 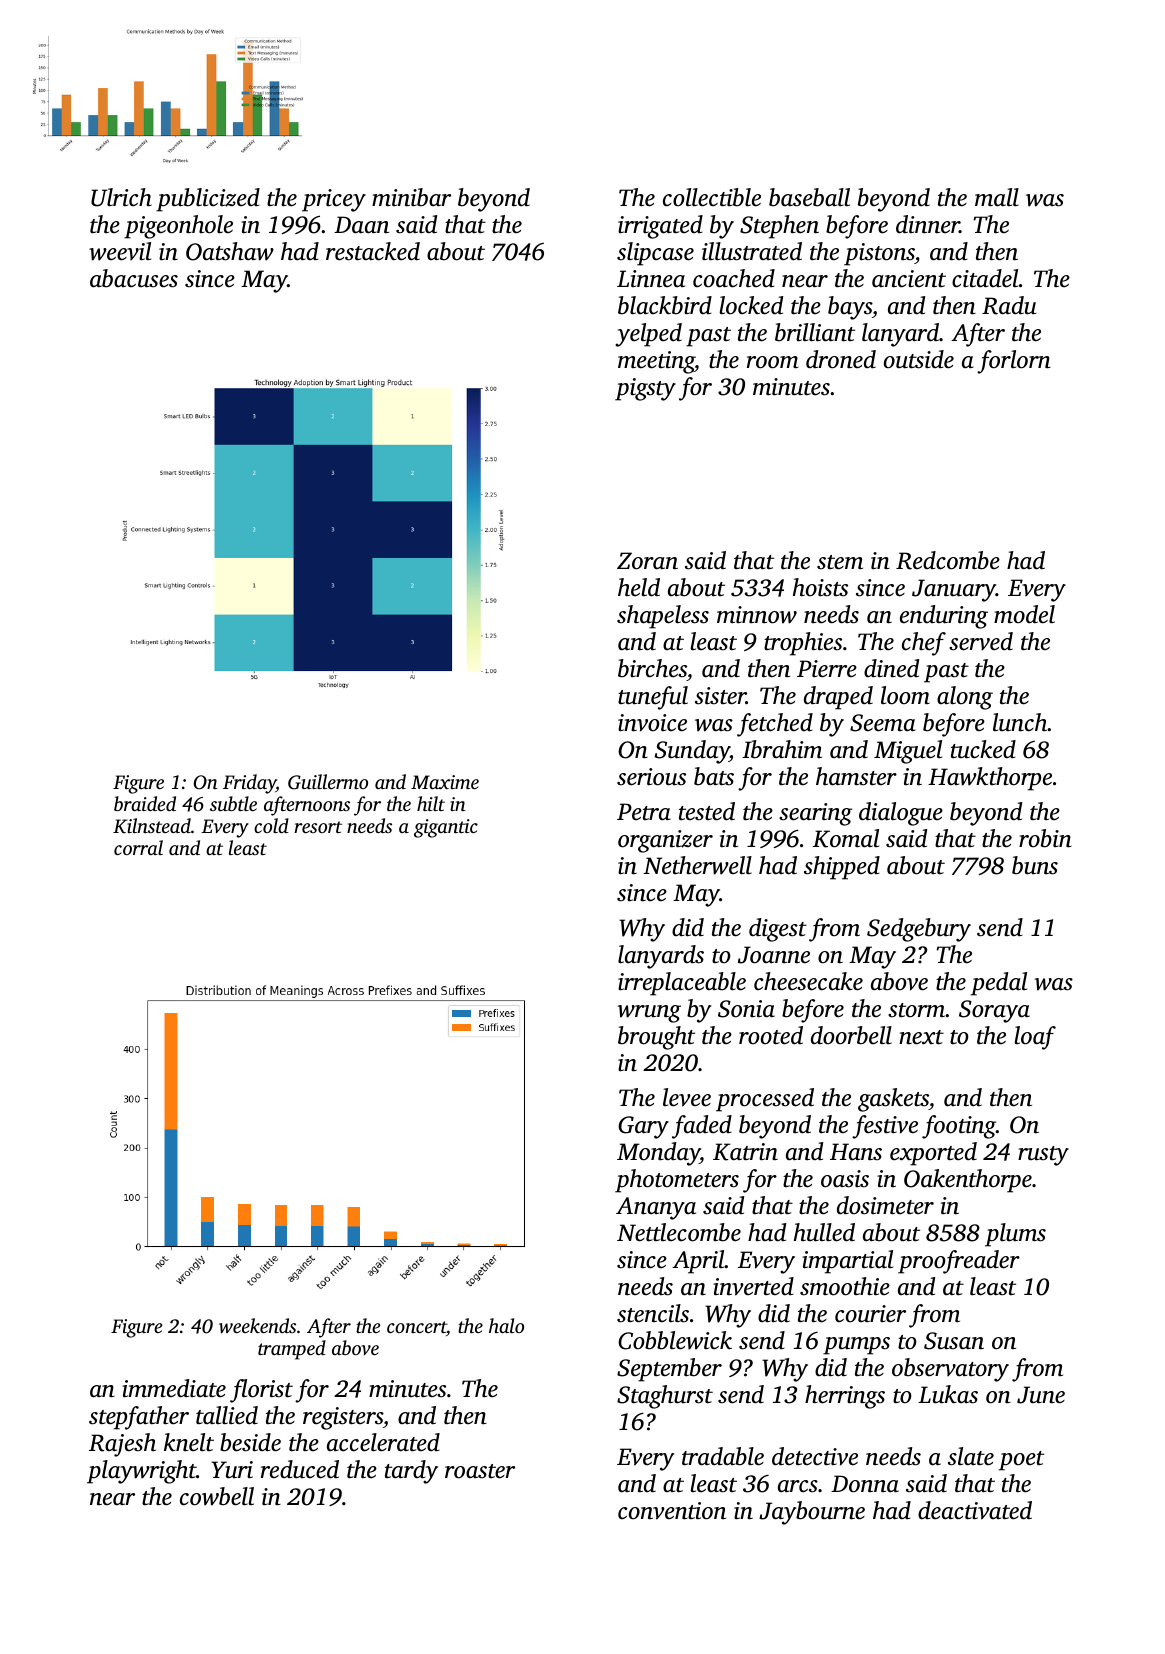 What do you see at coordinates (233, 803) in the document?
I see `subtle` at bounding box center [233, 803].
